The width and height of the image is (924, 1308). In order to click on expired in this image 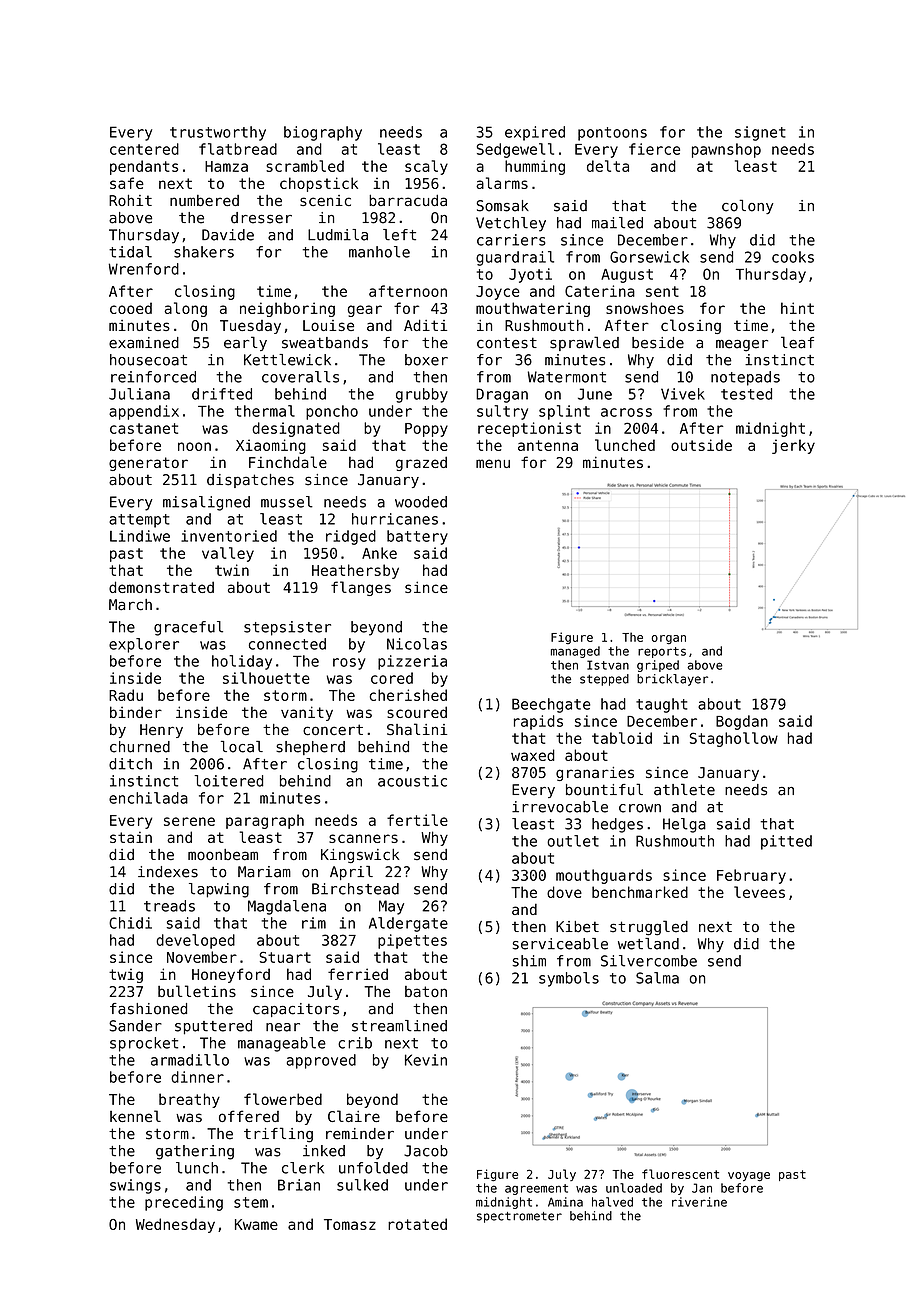, I will do `click(535, 133)`.
